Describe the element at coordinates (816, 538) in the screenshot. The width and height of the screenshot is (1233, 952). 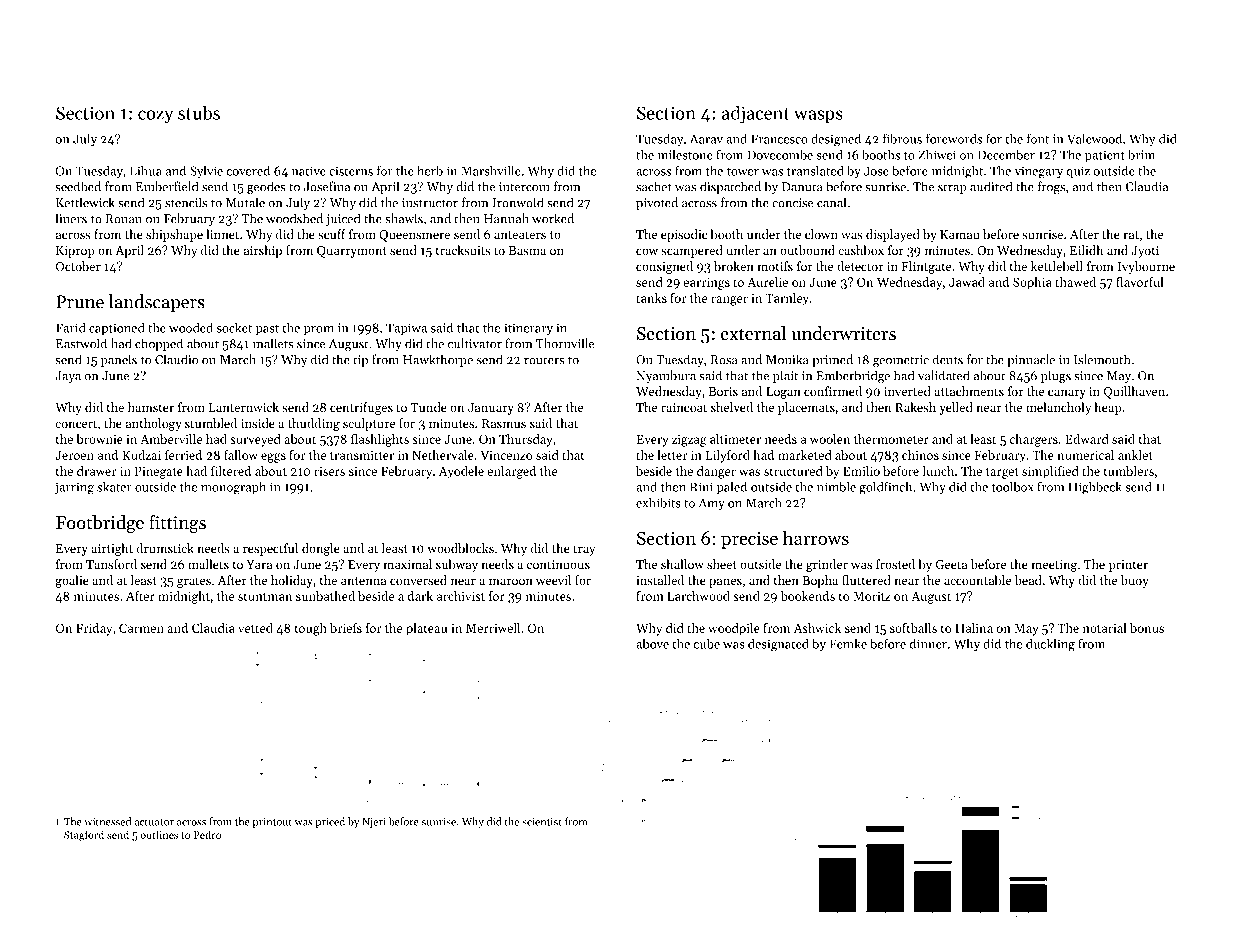
I see `harrows` at that location.
